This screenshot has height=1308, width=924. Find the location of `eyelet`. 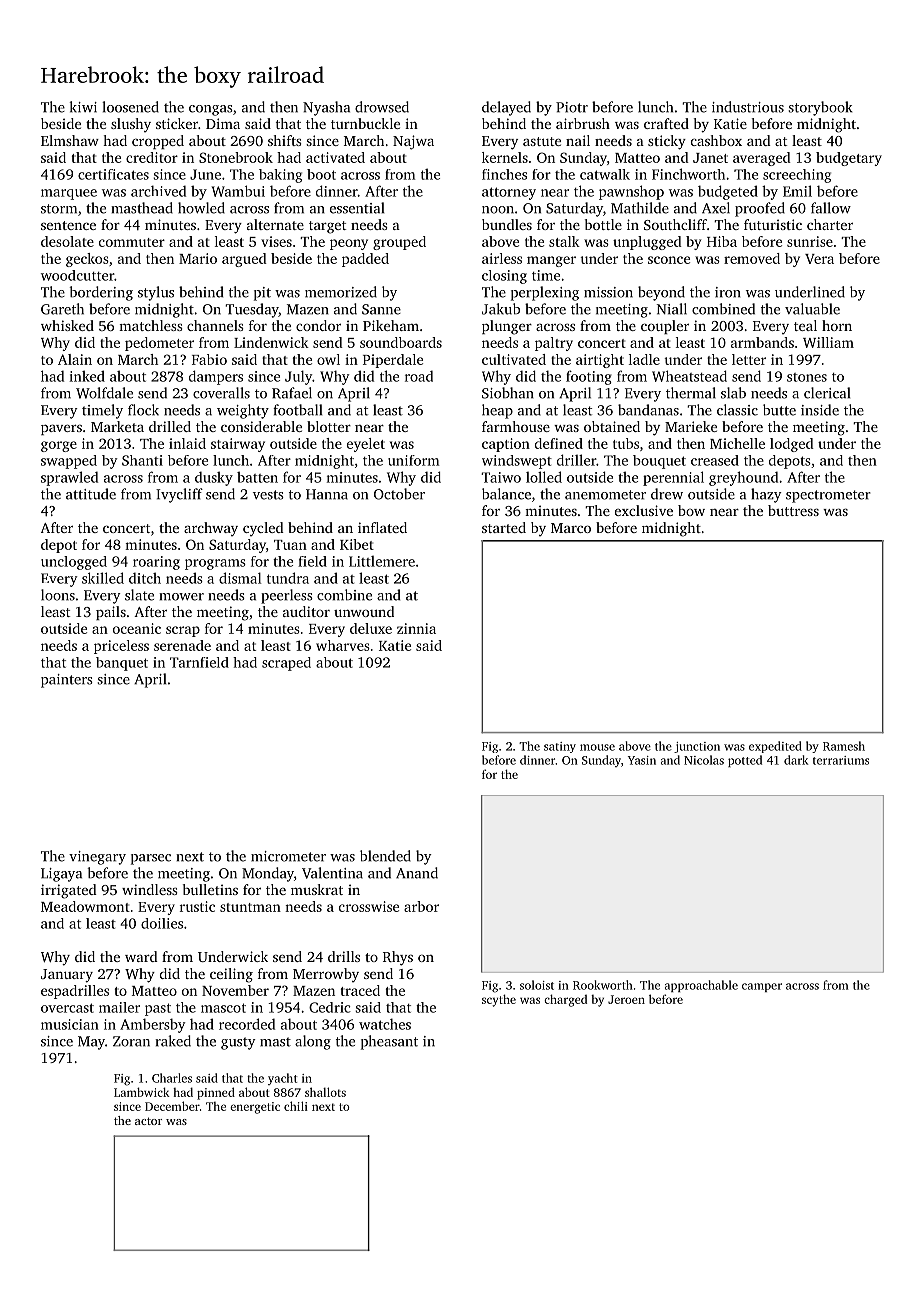

eyelet is located at coordinates (366, 445).
